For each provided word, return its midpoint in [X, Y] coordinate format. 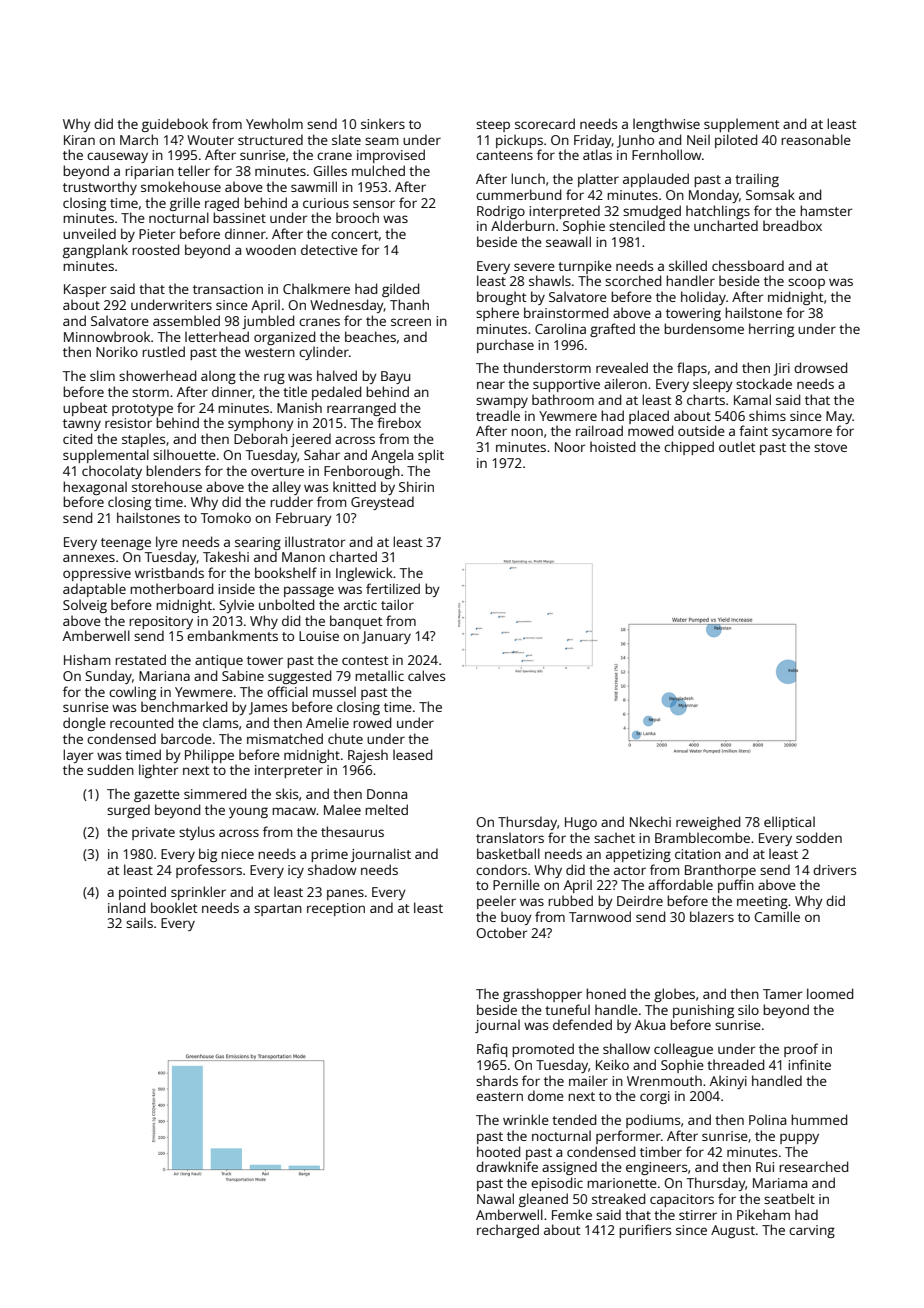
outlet [737, 446]
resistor [128, 423]
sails [139, 922]
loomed [830, 993]
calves [426, 675]
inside [236, 588]
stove [830, 447]
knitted [354, 486]
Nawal [495, 1198]
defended [582, 1024]
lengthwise [666, 125]
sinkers [383, 123]
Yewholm [274, 123]
